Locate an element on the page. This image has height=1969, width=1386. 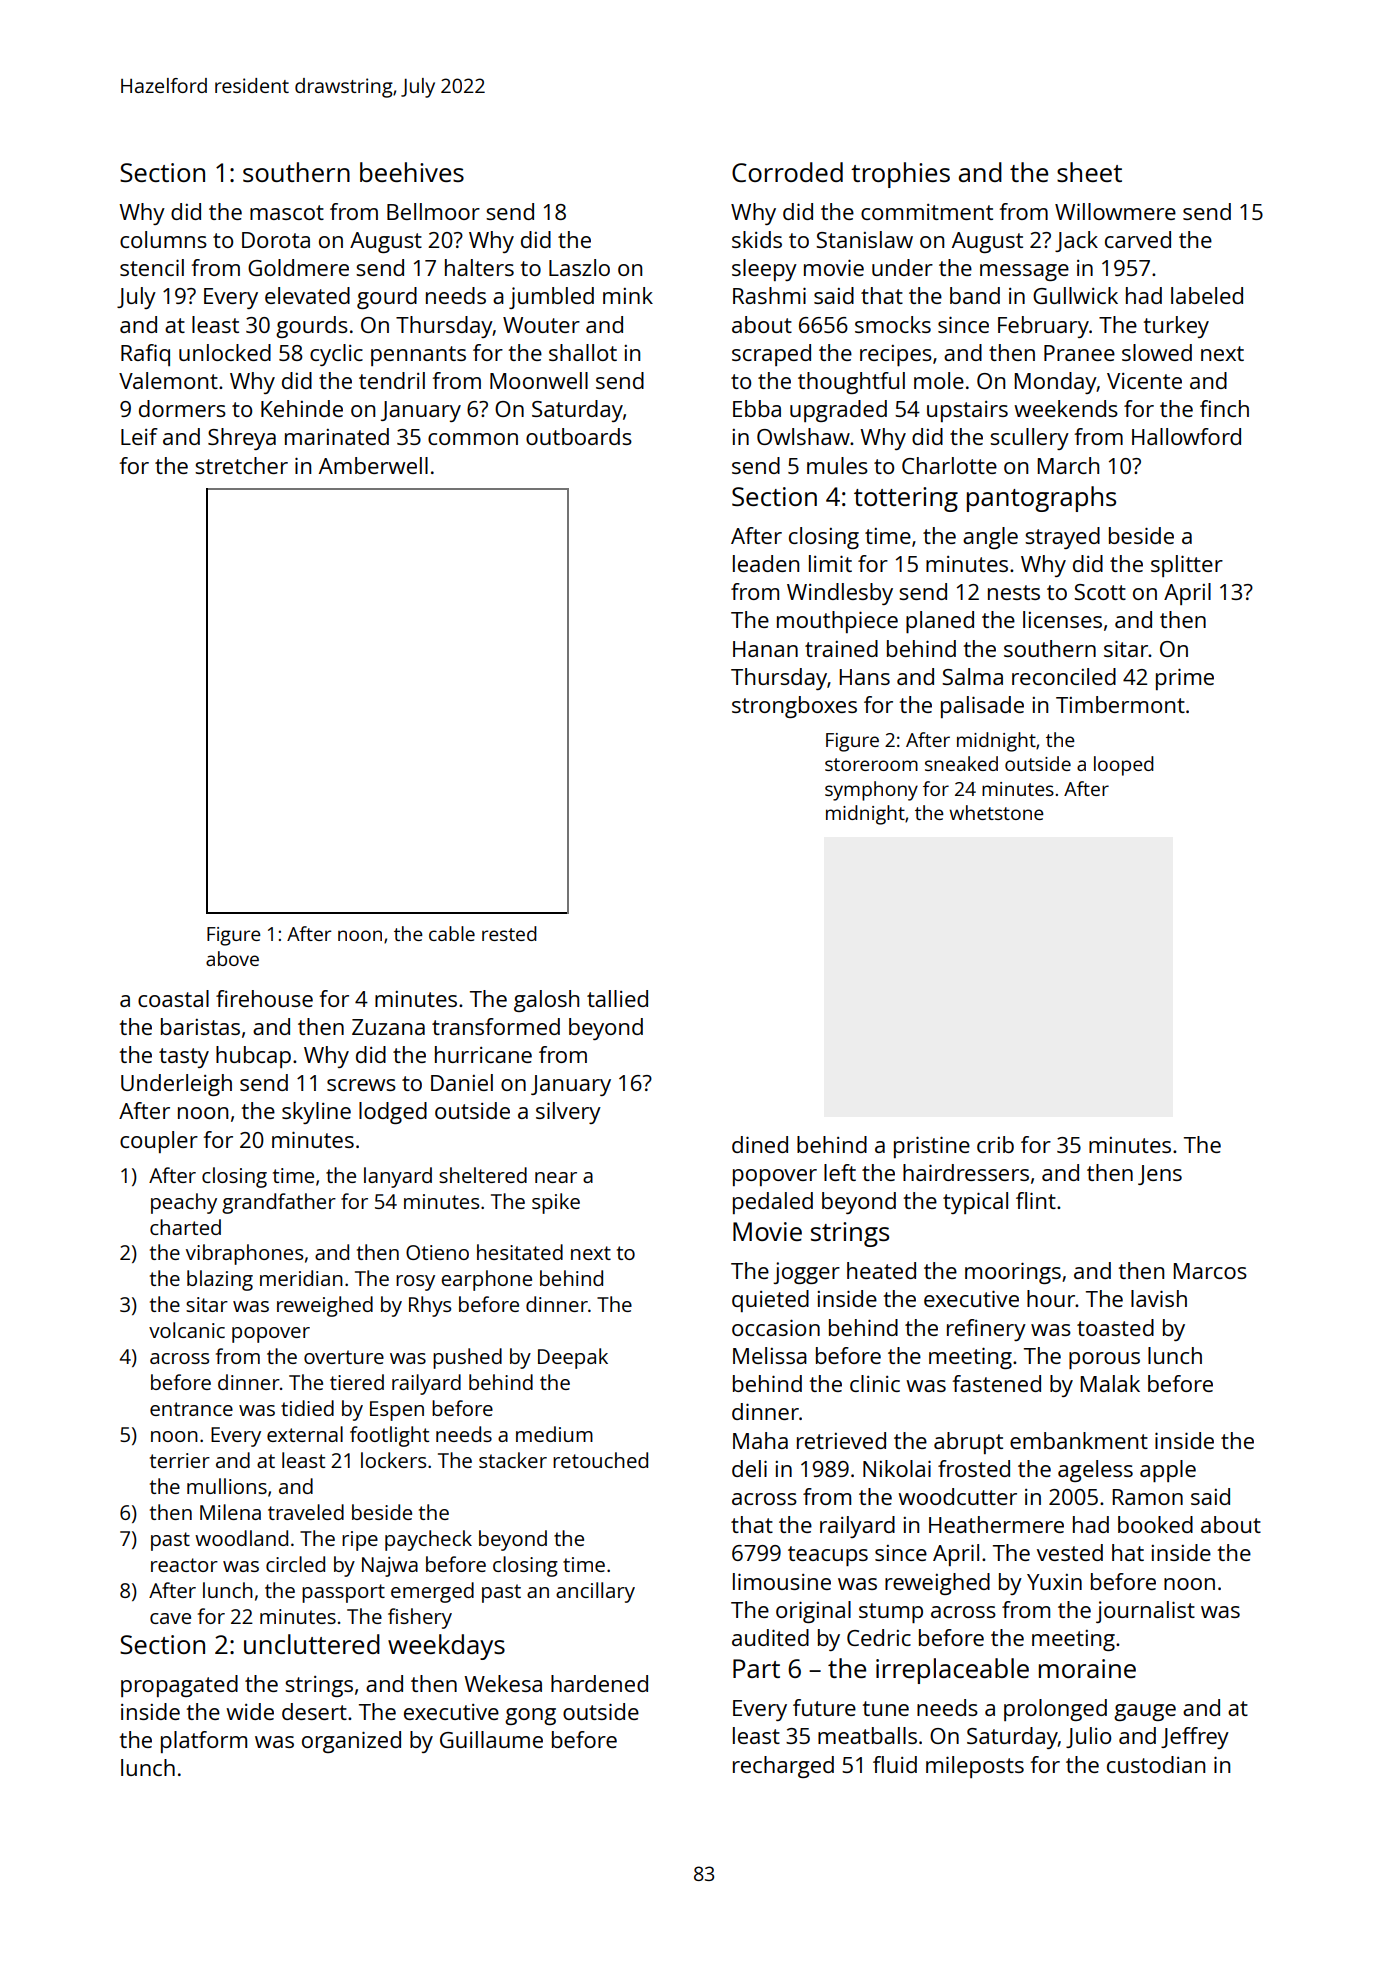
Jens is located at coordinates (1160, 1175).
